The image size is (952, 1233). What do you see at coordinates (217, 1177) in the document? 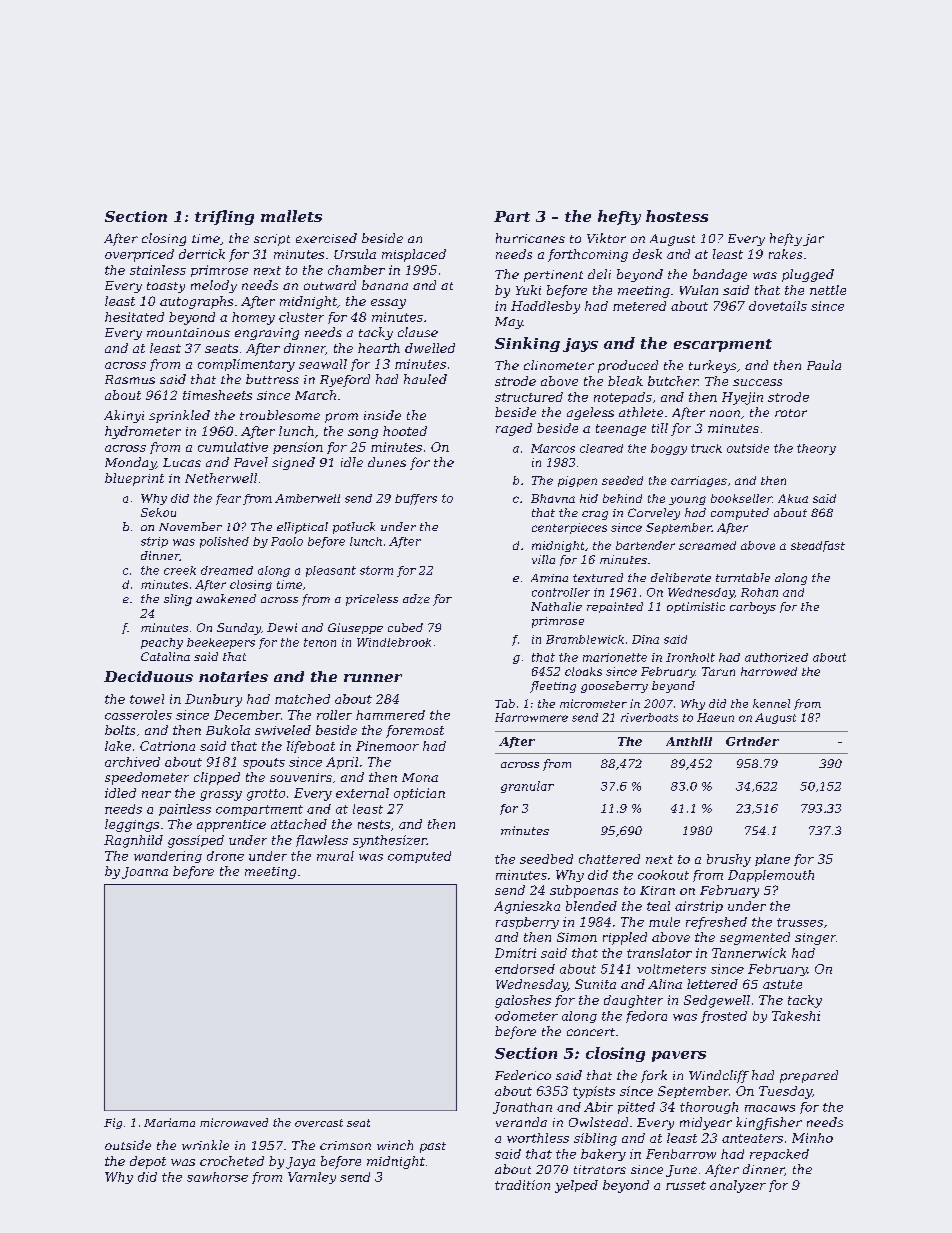
I see `sawhorse` at bounding box center [217, 1177].
